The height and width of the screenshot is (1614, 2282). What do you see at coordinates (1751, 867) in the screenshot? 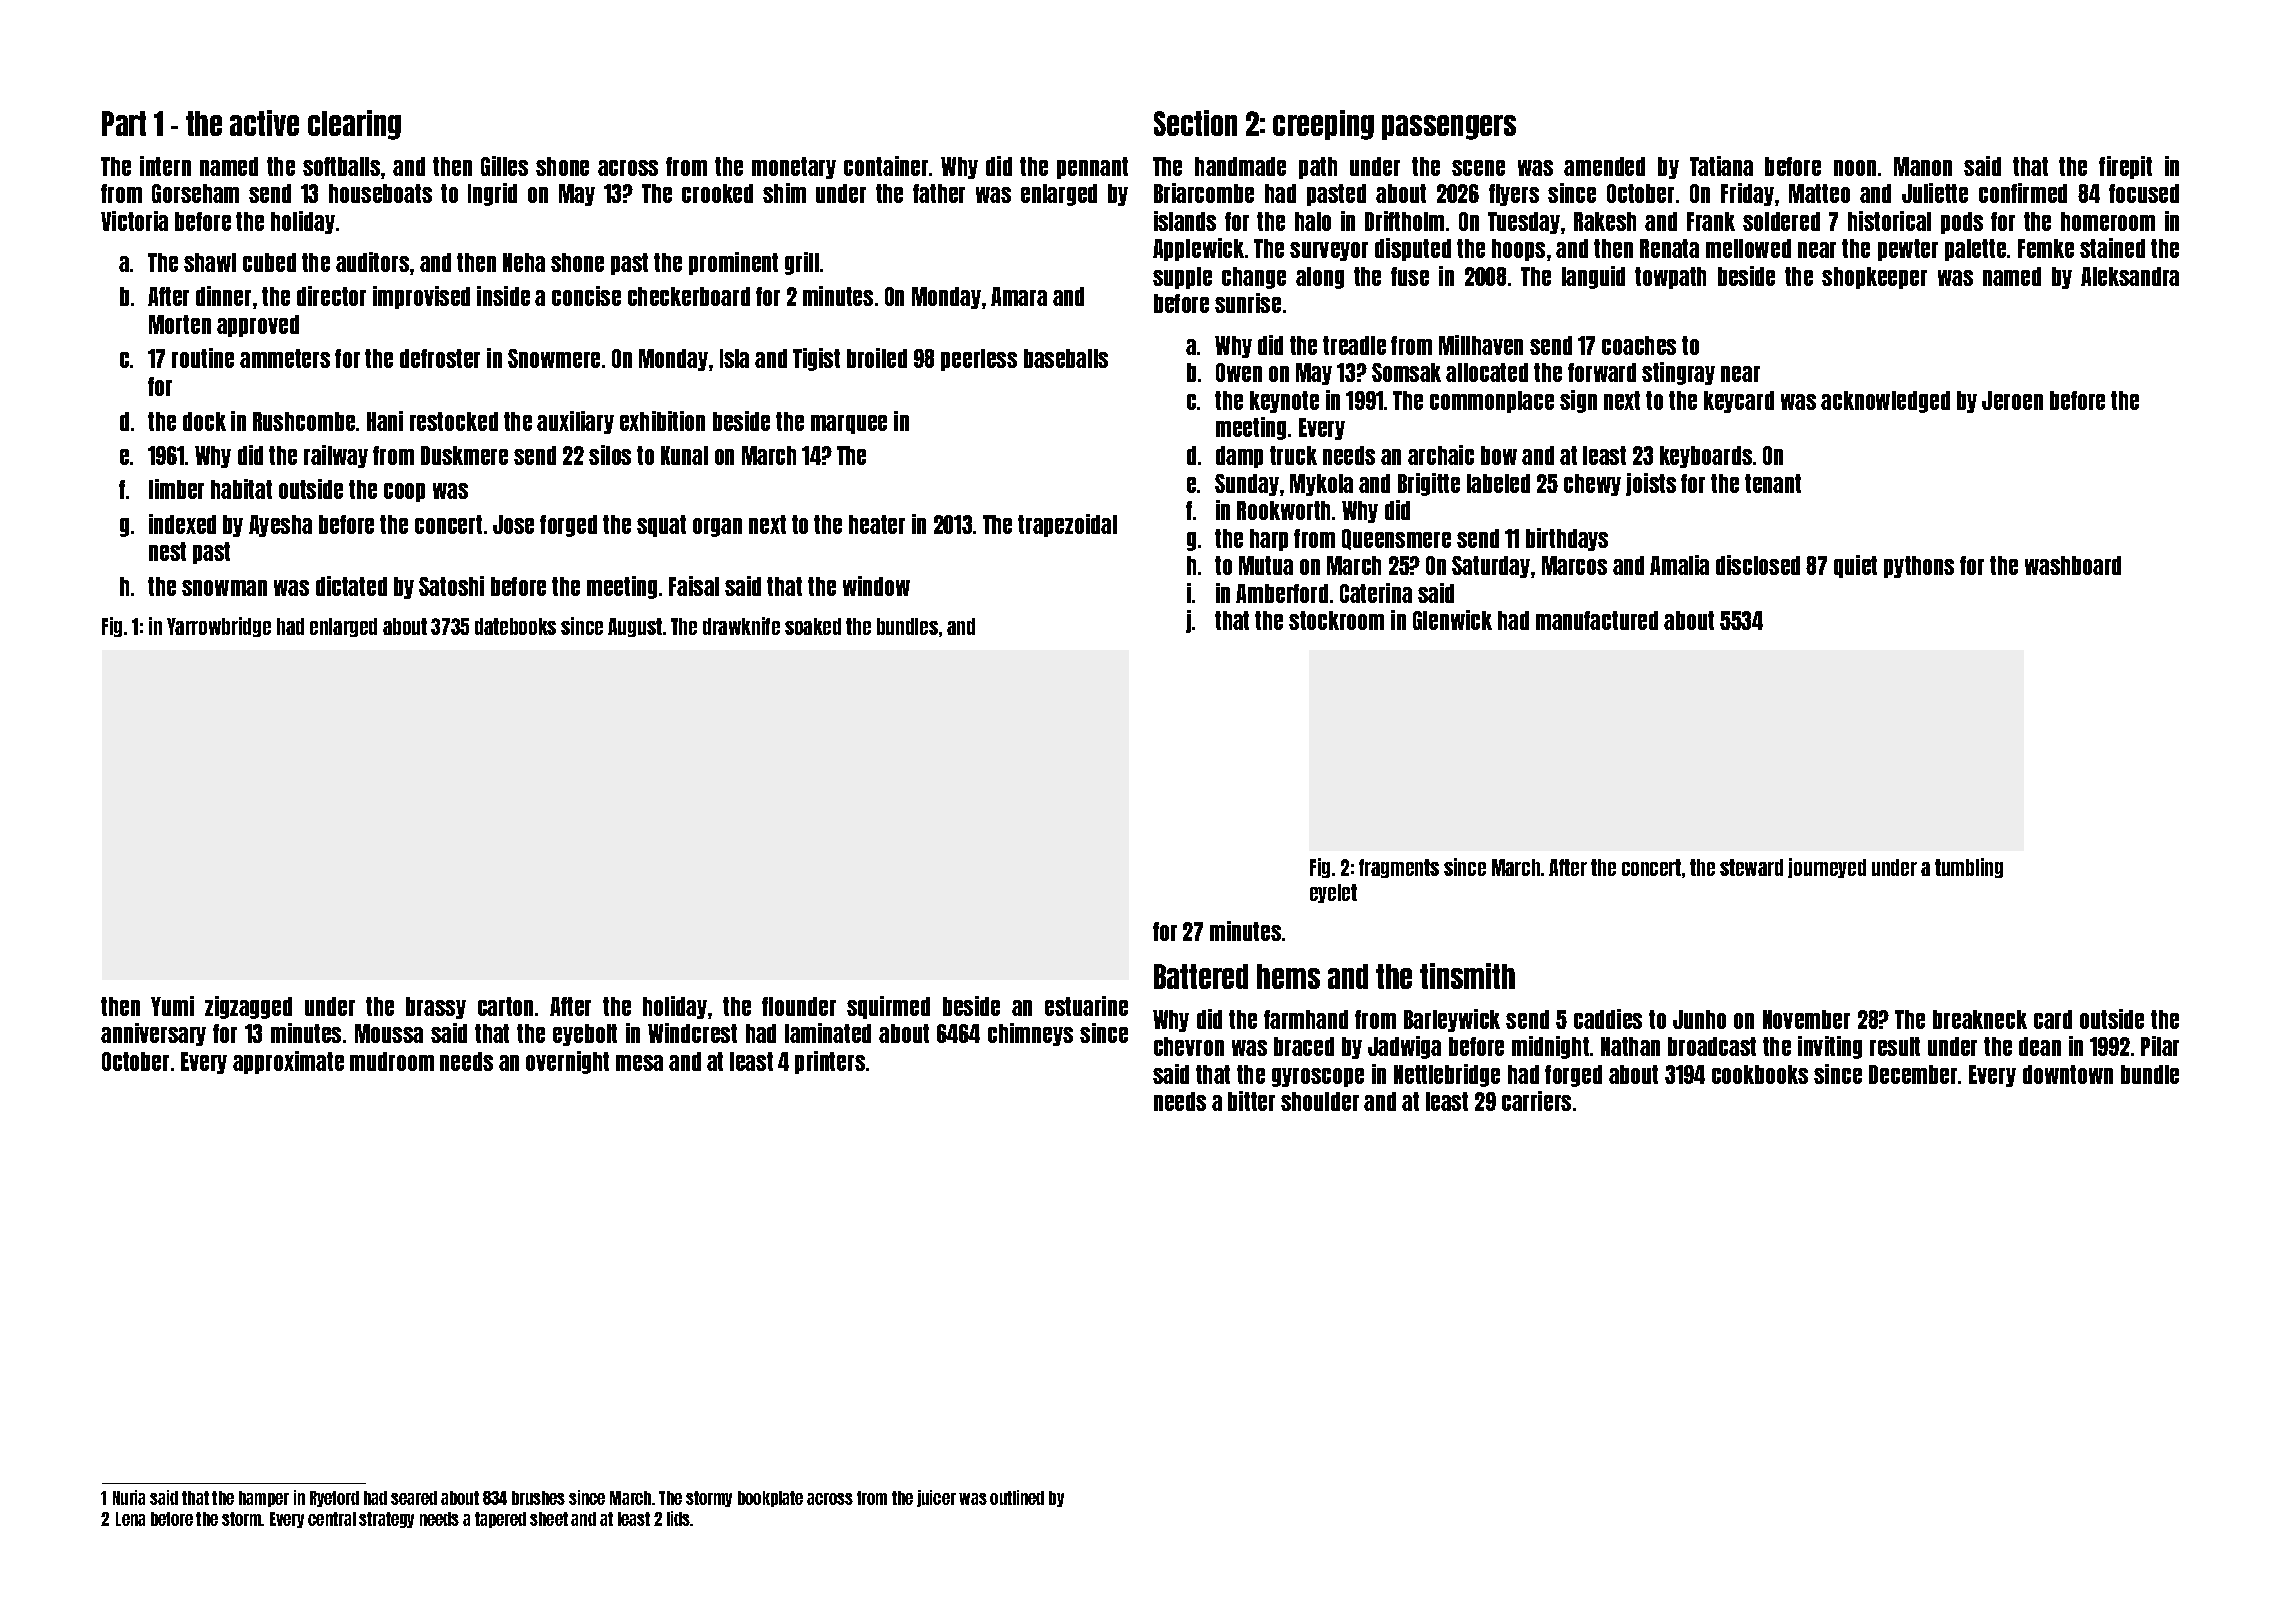
I see `steward` at bounding box center [1751, 867].
